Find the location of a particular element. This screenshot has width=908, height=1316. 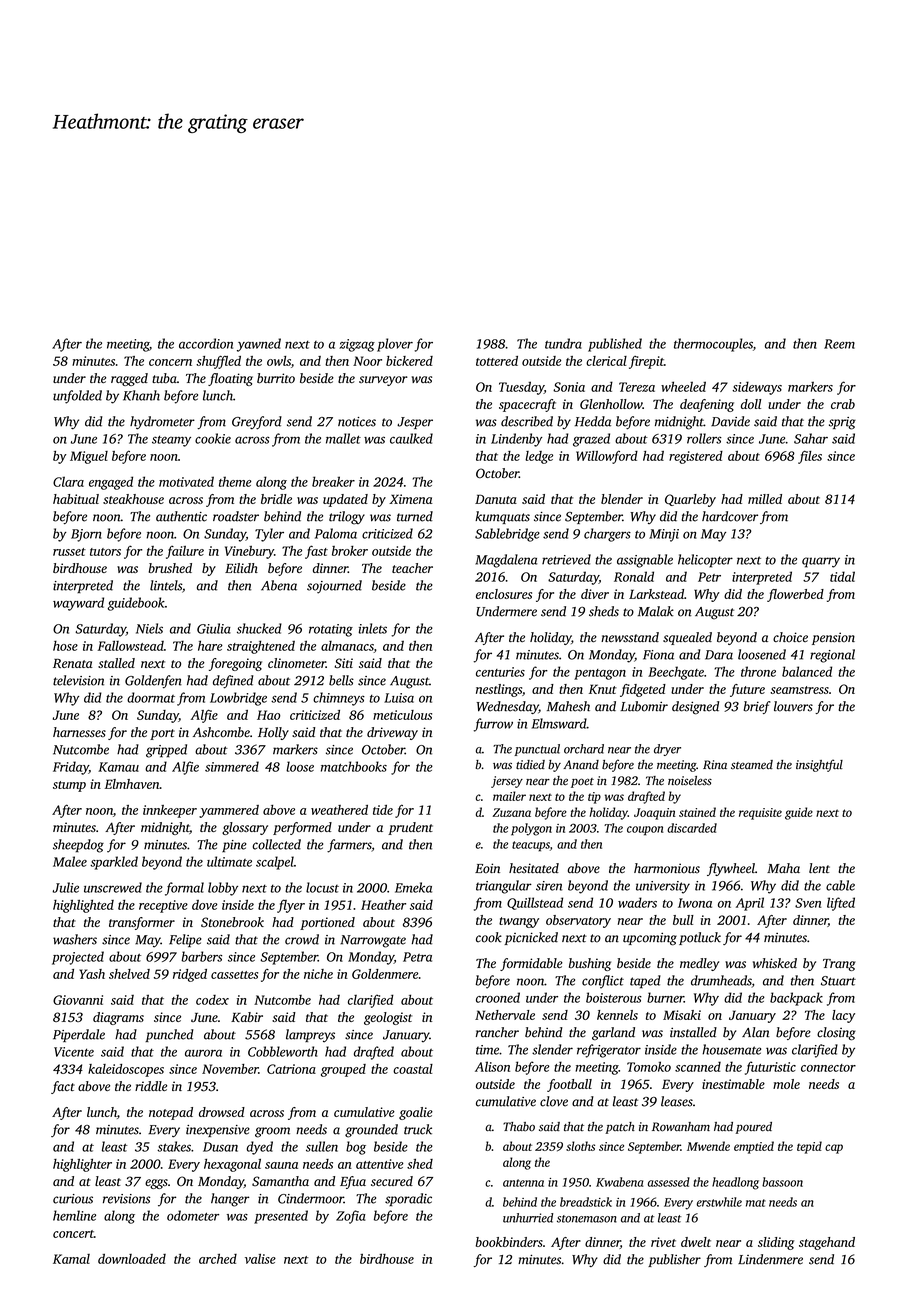

hydrometer is located at coordinates (162, 423).
